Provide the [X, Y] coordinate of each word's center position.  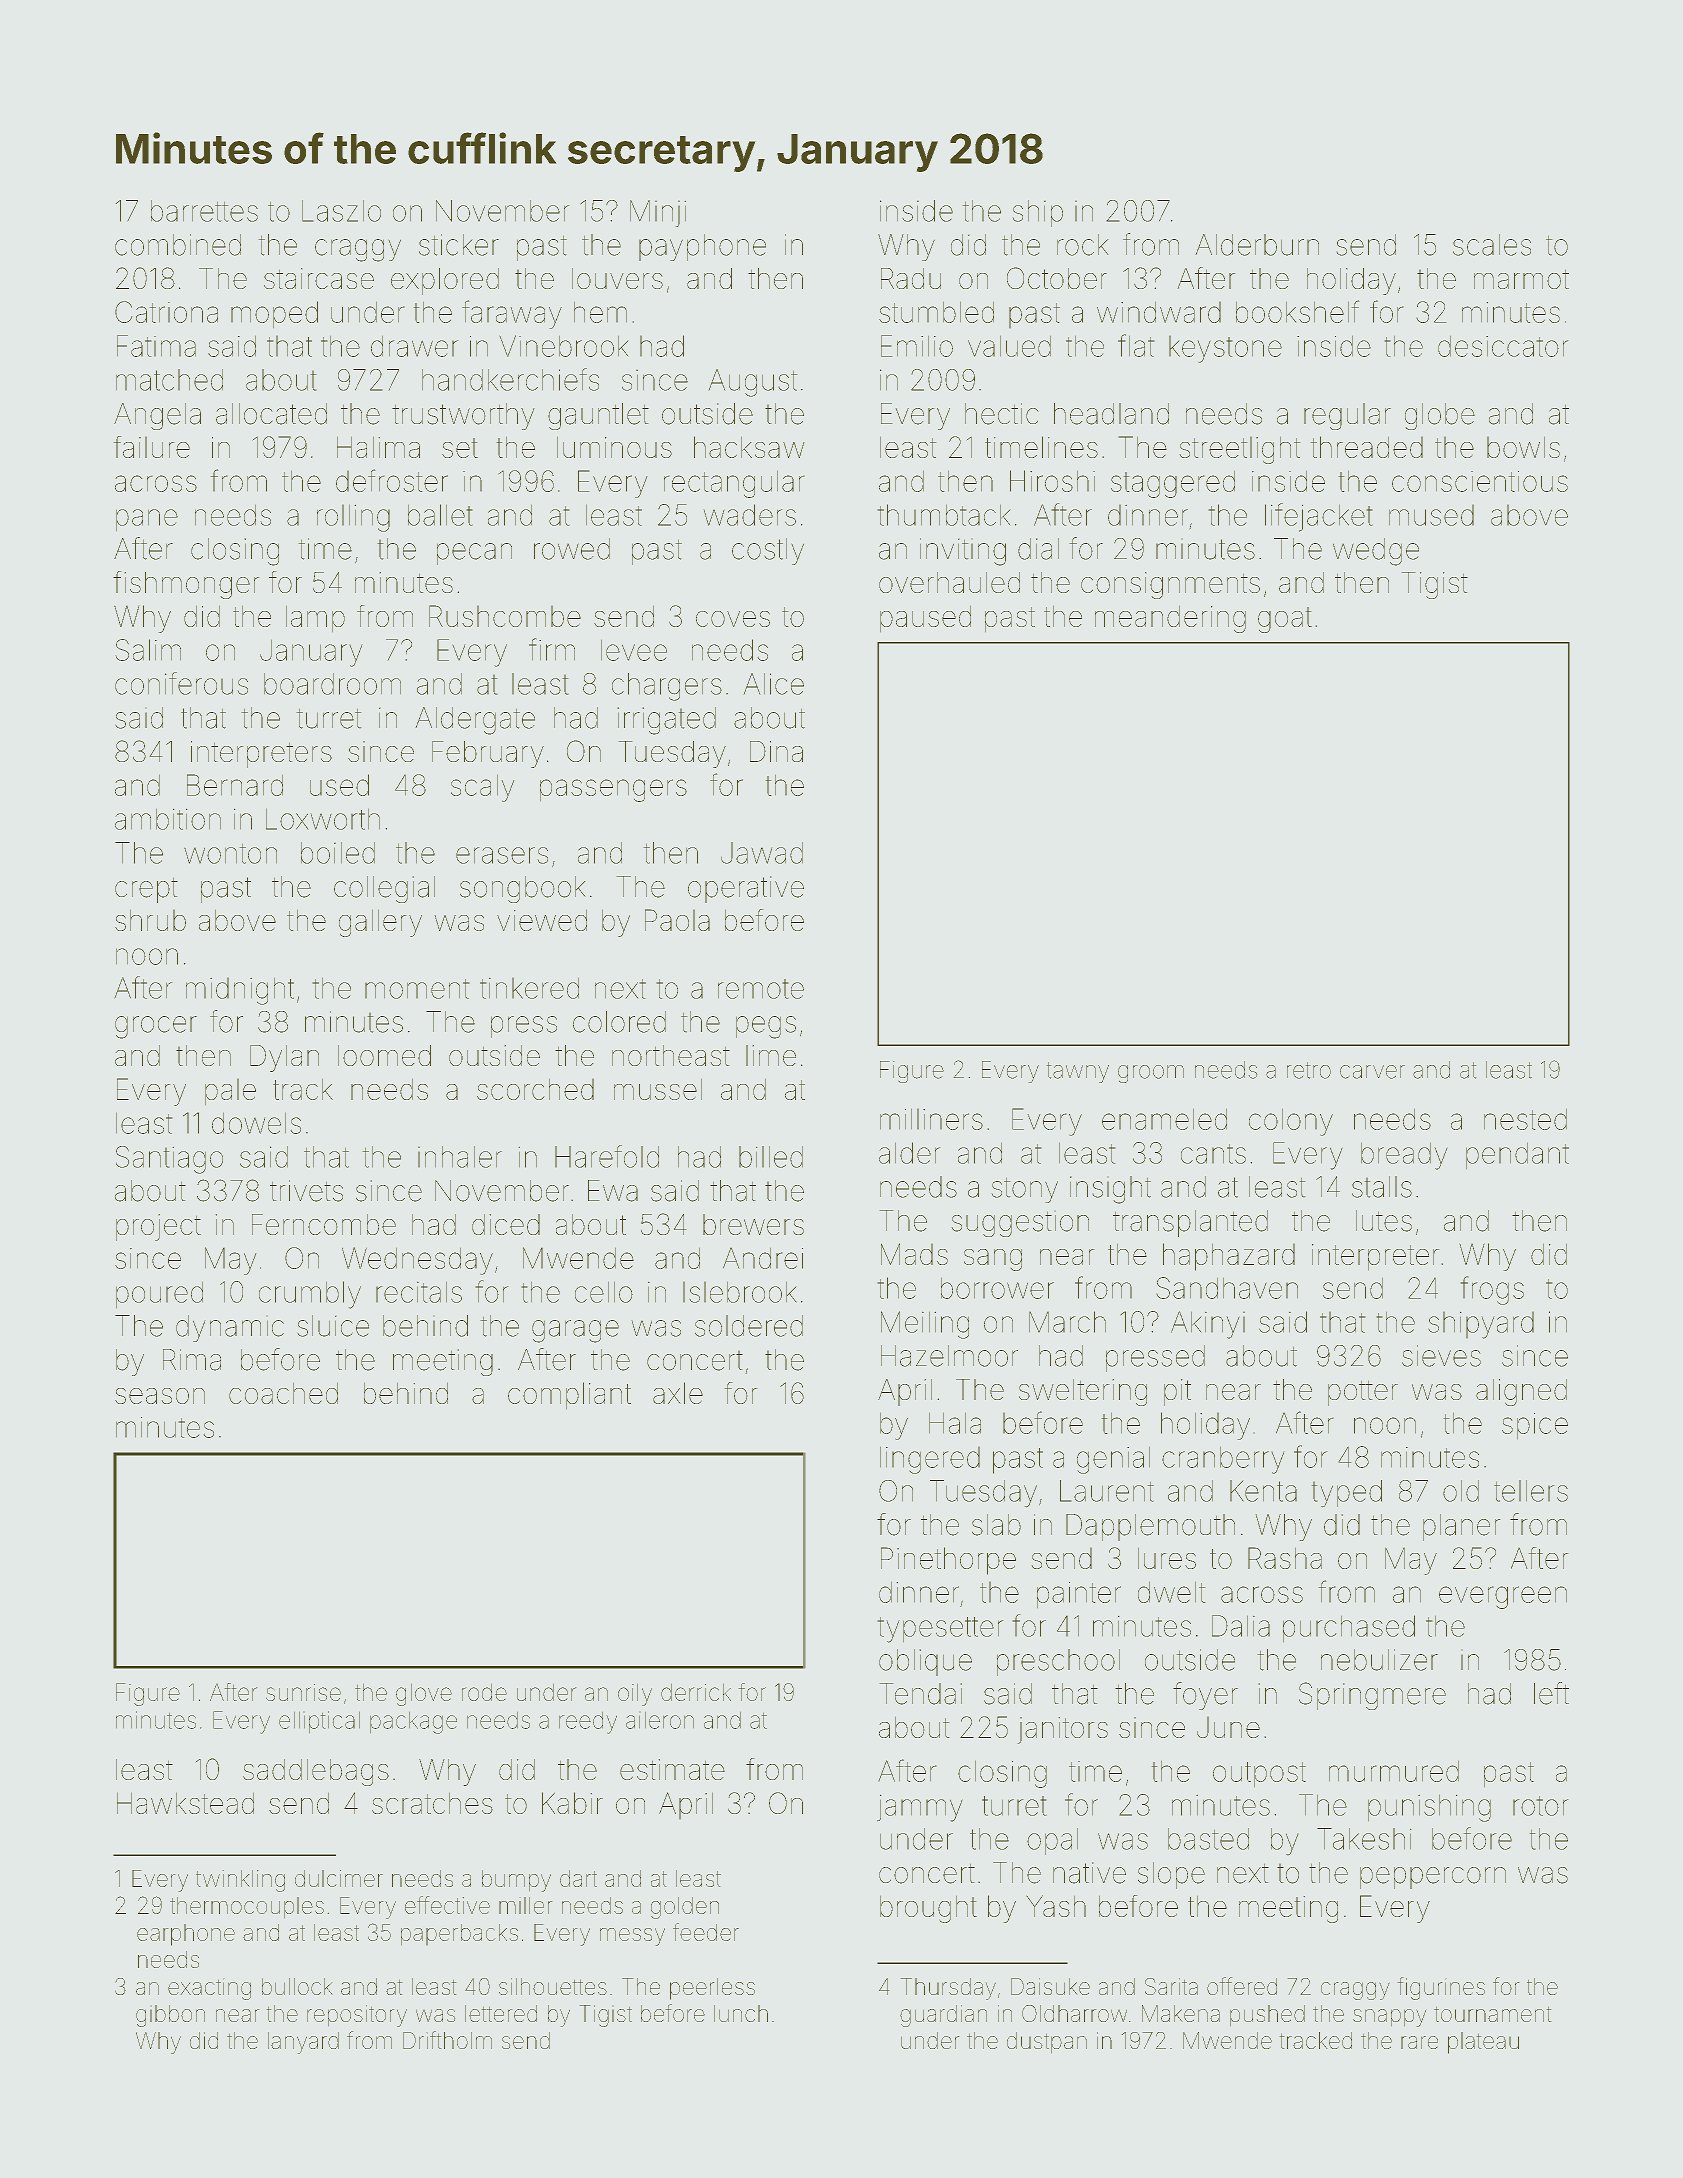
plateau [1483, 2043]
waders [749, 515]
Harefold [607, 1156]
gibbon [170, 2016]
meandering [1170, 619]
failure [151, 447]
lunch [741, 2013]
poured [159, 1295]
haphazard [1229, 1257]
